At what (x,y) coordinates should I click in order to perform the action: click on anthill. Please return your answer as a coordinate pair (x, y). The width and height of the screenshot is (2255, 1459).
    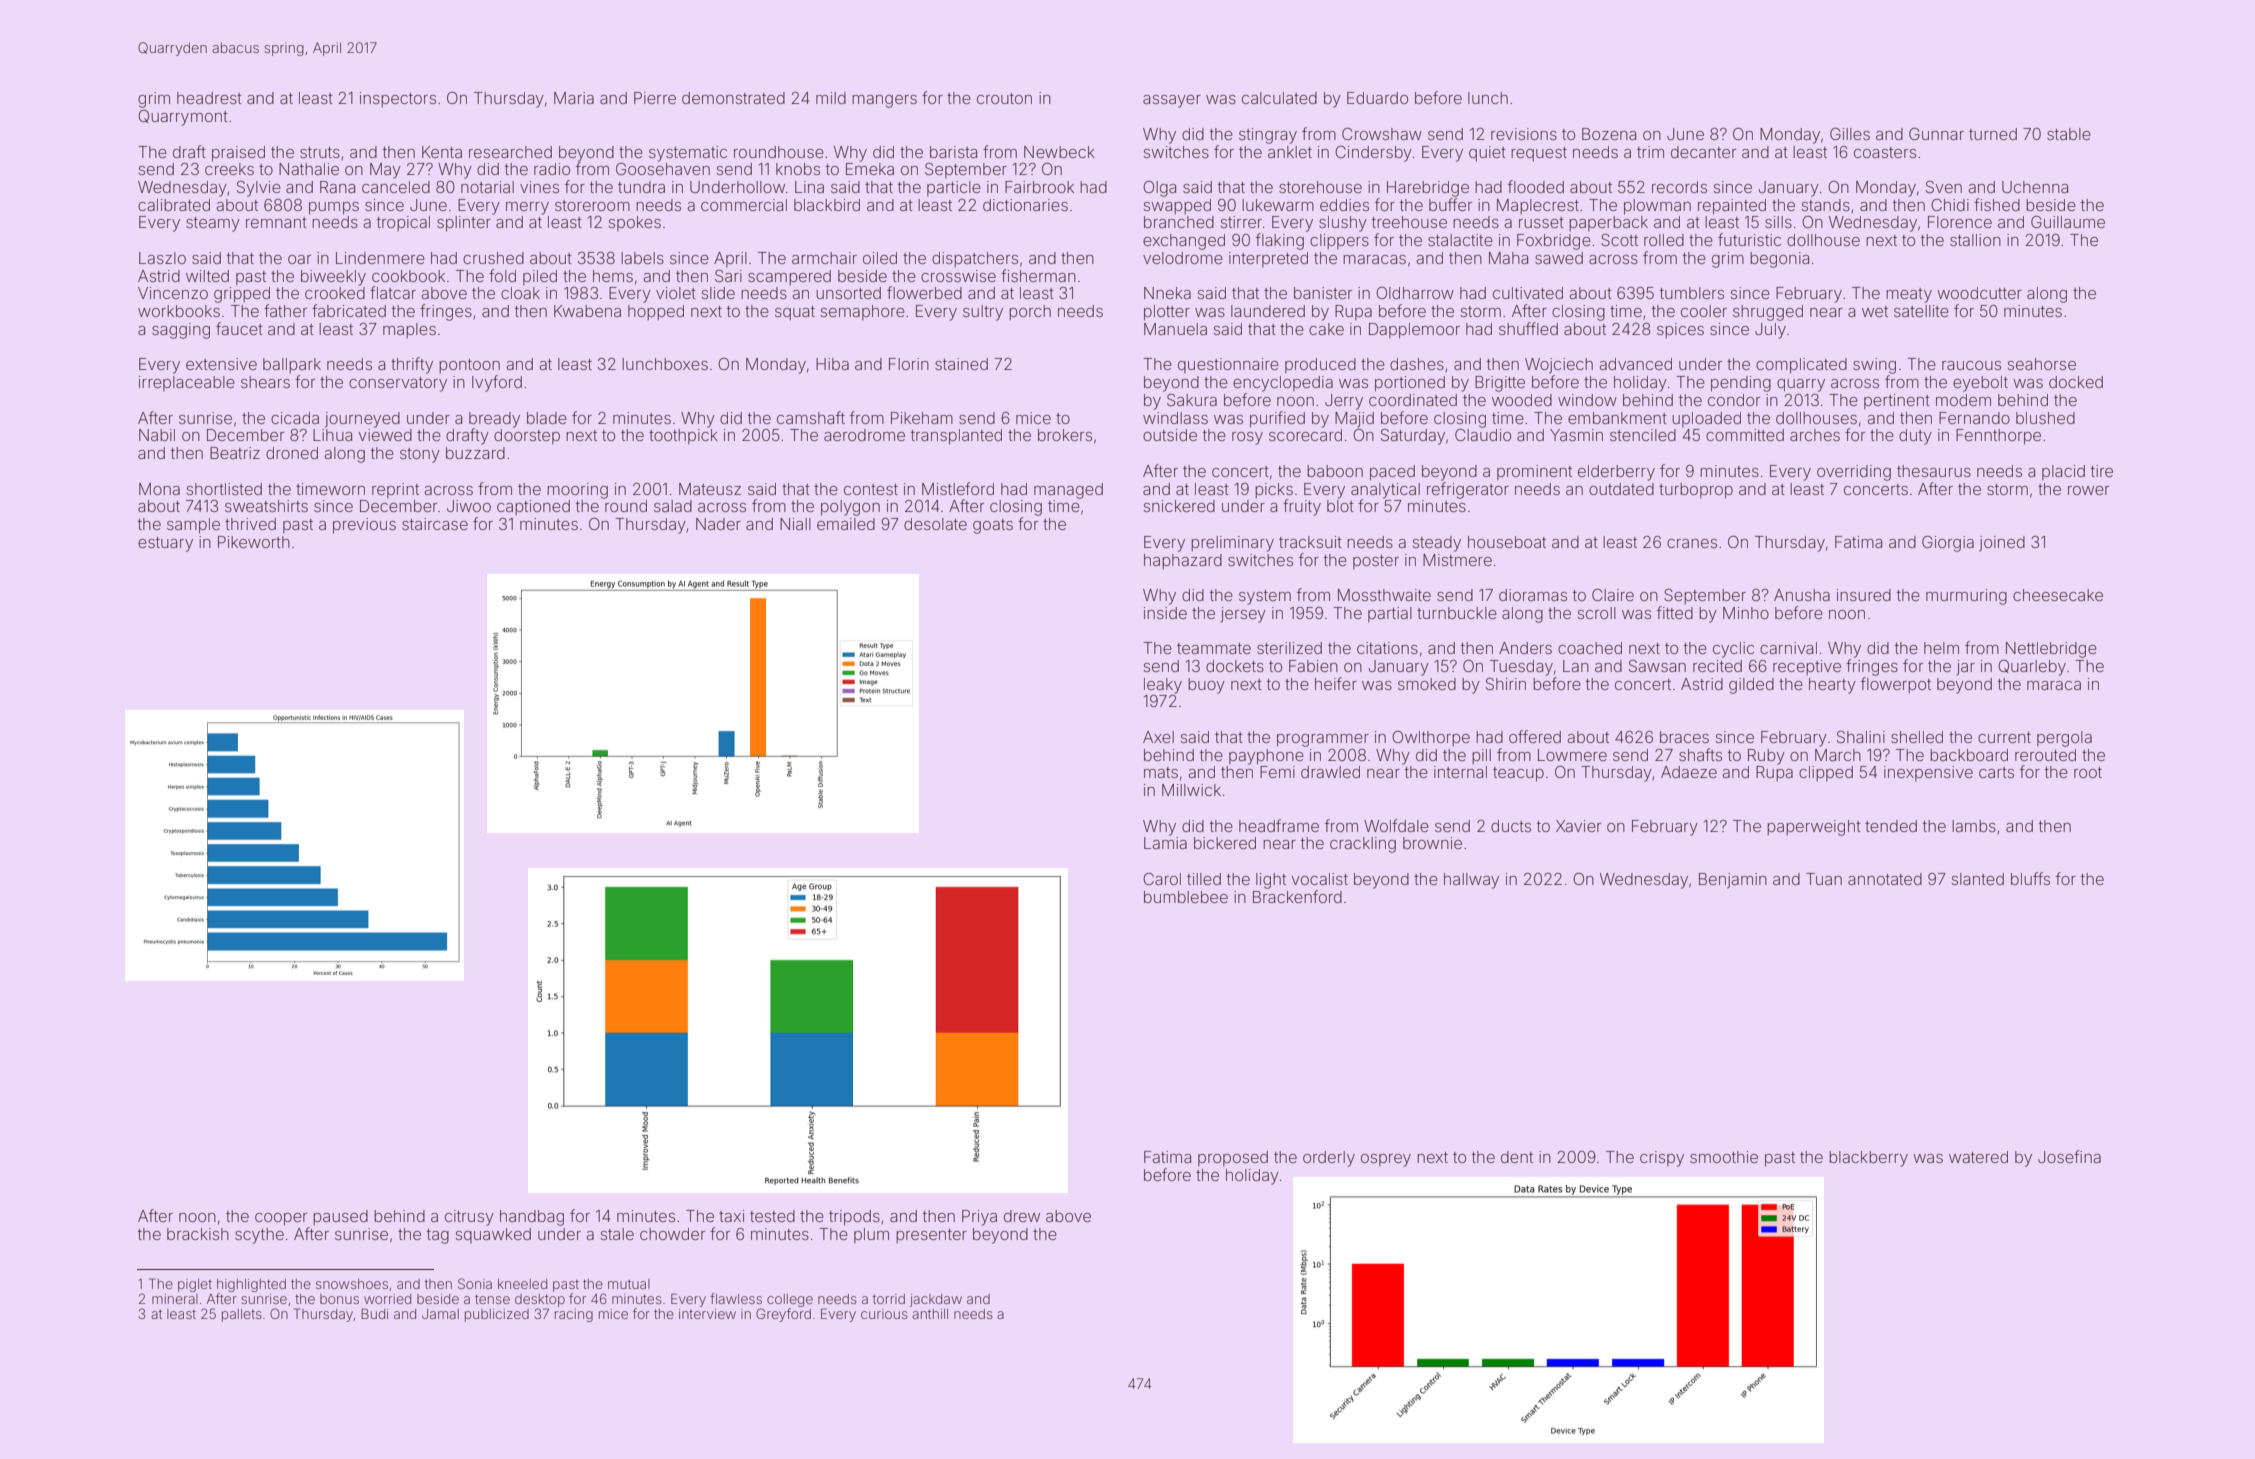
    Looking at the image, I should click on (930, 1314).
